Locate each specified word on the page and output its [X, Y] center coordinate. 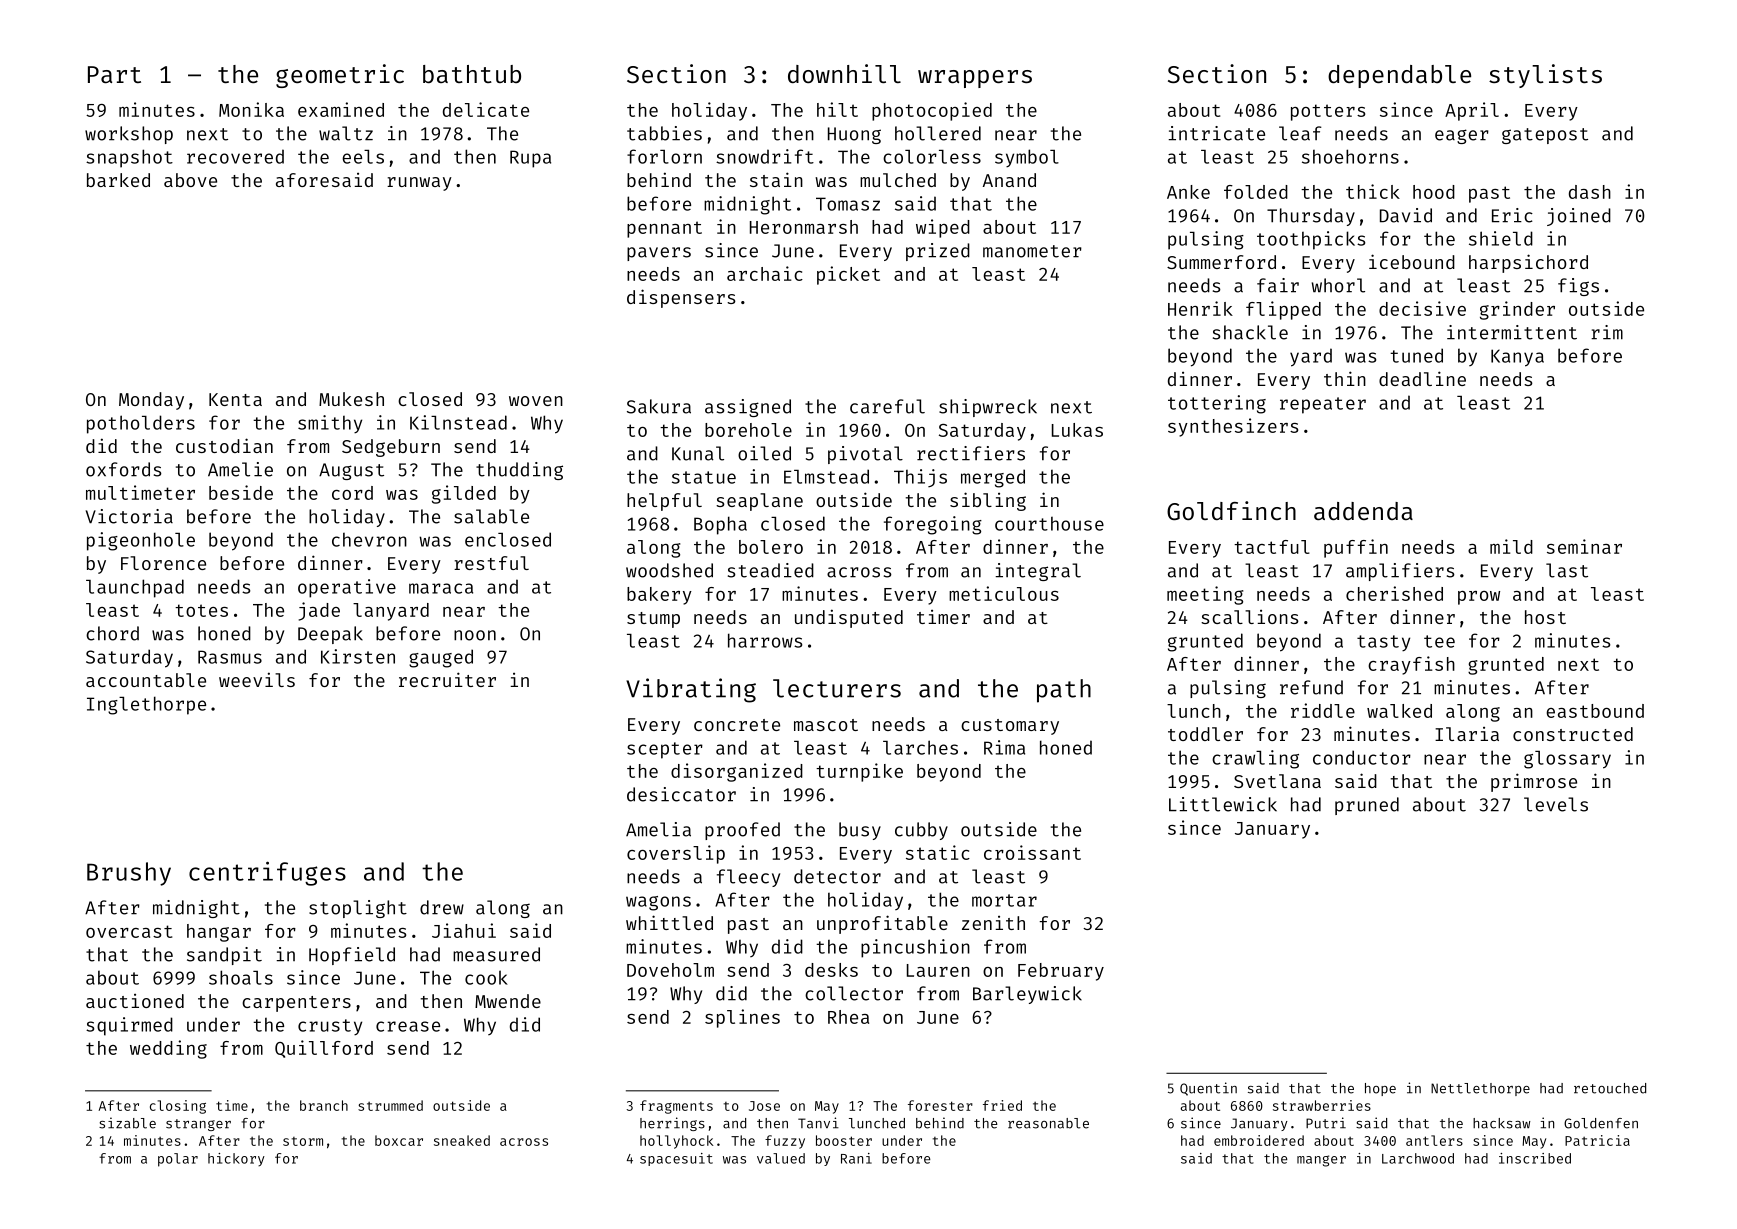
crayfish [1411, 665]
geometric [340, 76]
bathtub [472, 74]
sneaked [462, 1140]
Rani [856, 1158]
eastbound [1595, 711]
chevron [369, 540]
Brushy [129, 874]
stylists [1545, 76]
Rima [1004, 747]
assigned [748, 408]
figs [1578, 287]
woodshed [669, 570]
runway [419, 184]
